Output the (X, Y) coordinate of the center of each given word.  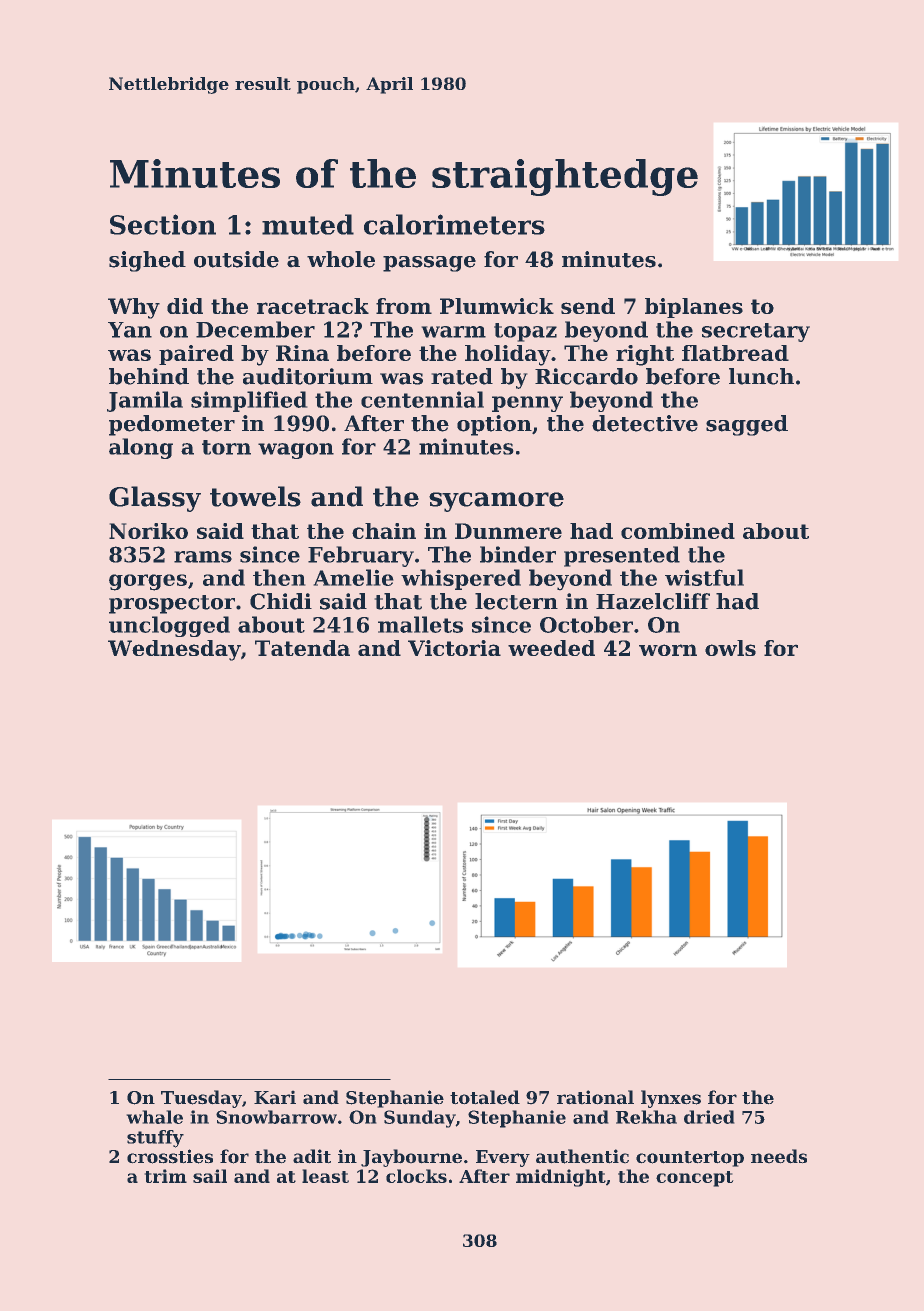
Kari (275, 1097)
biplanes (694, 308)
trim (165, 1176)
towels (255, 496)
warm (453, 332)
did (185, 306)
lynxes (671, 1099)
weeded (551, 648)
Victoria (454, 648)
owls (730, 648)
